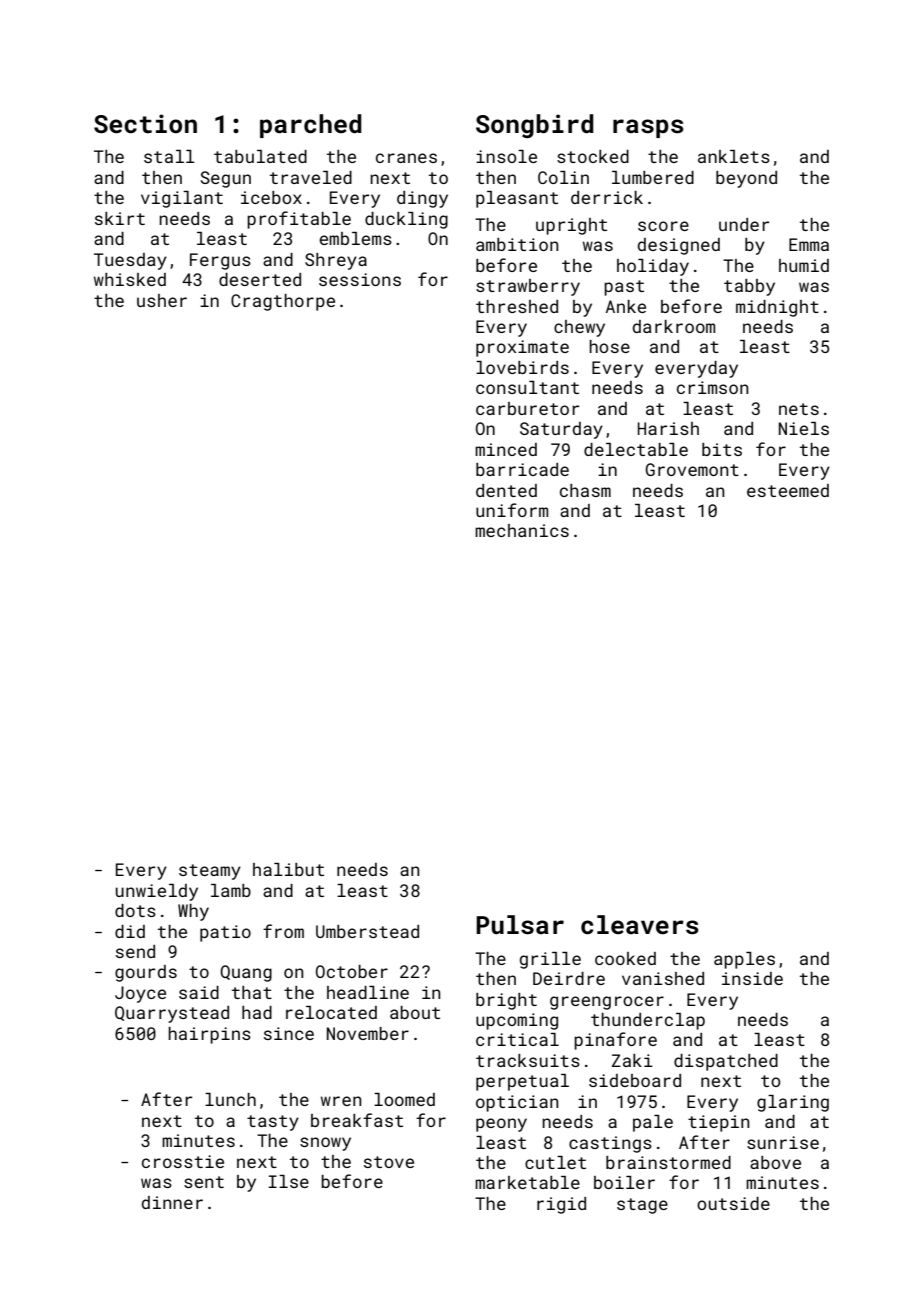  I want to click on Ilse, so click(288, 1181).
